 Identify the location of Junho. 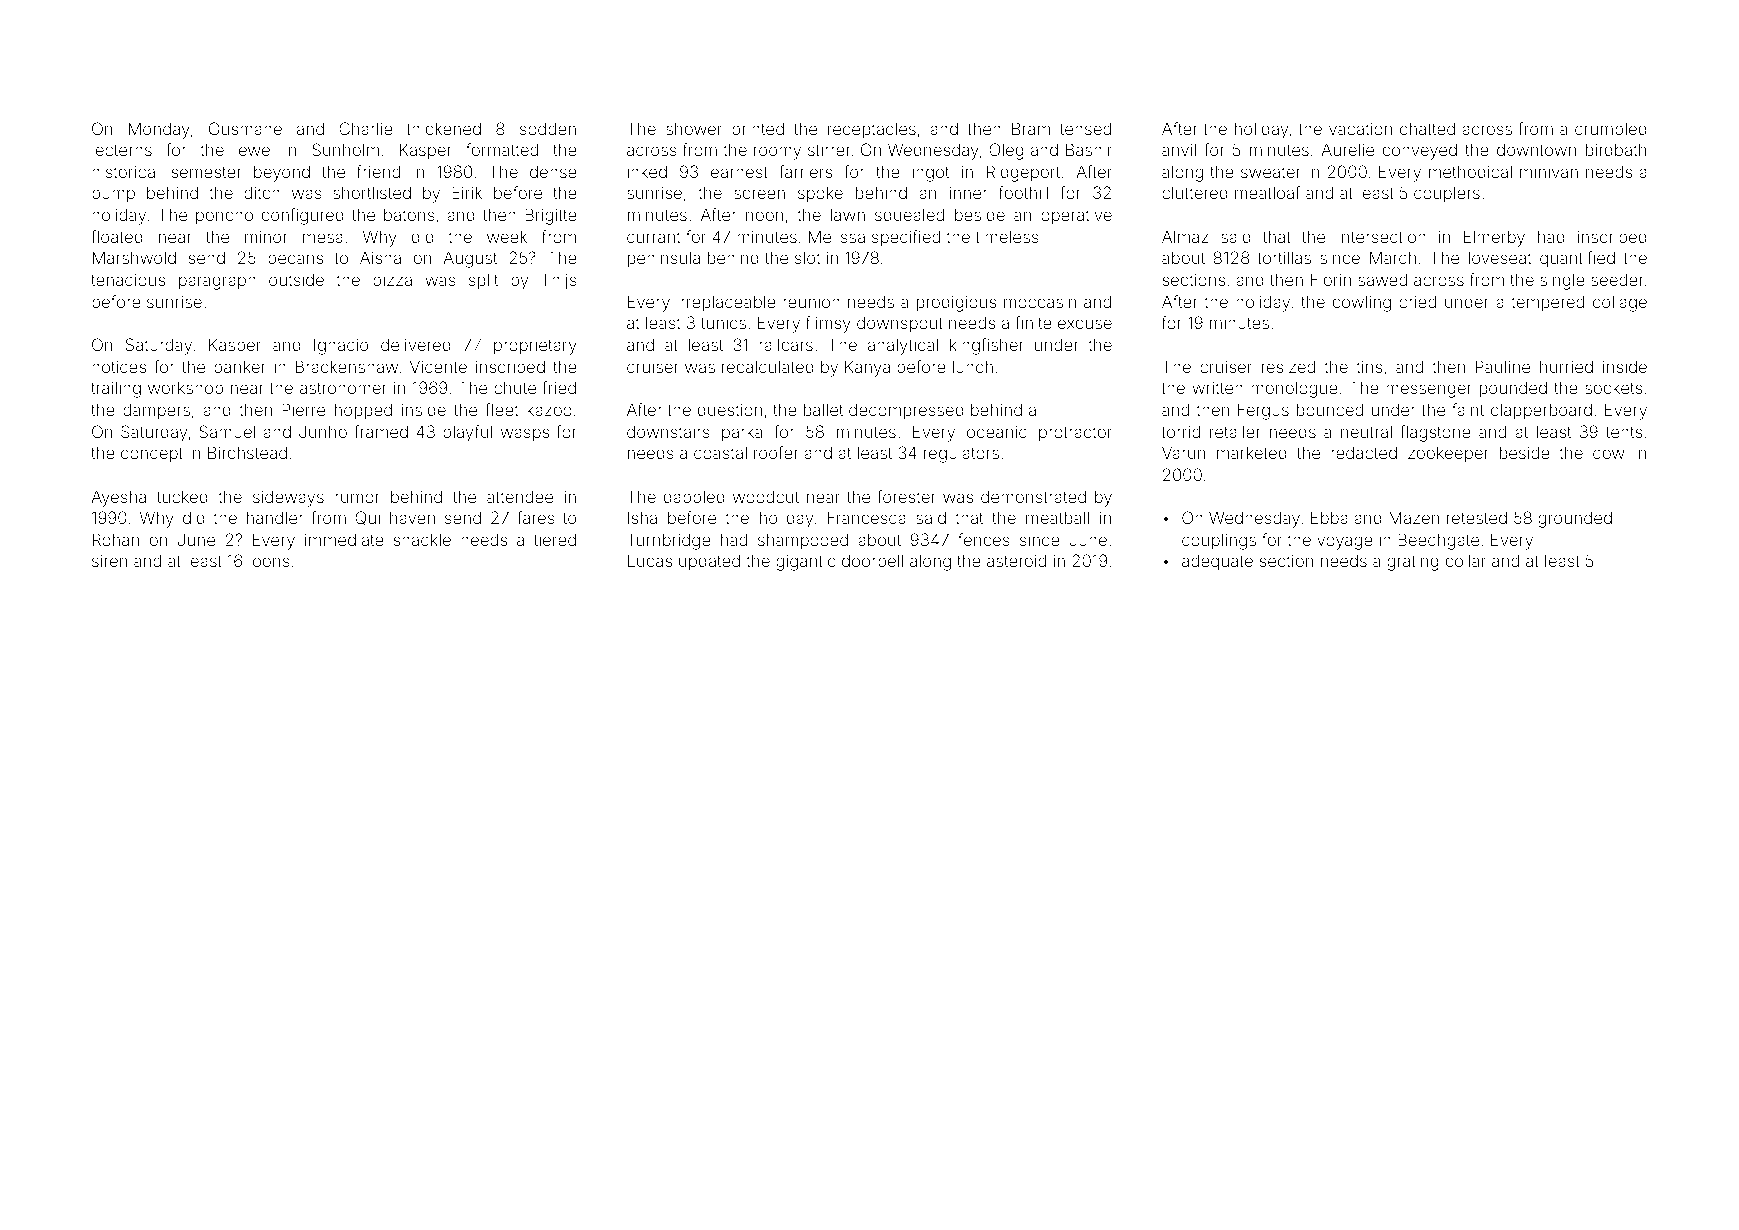
(323, 431).
